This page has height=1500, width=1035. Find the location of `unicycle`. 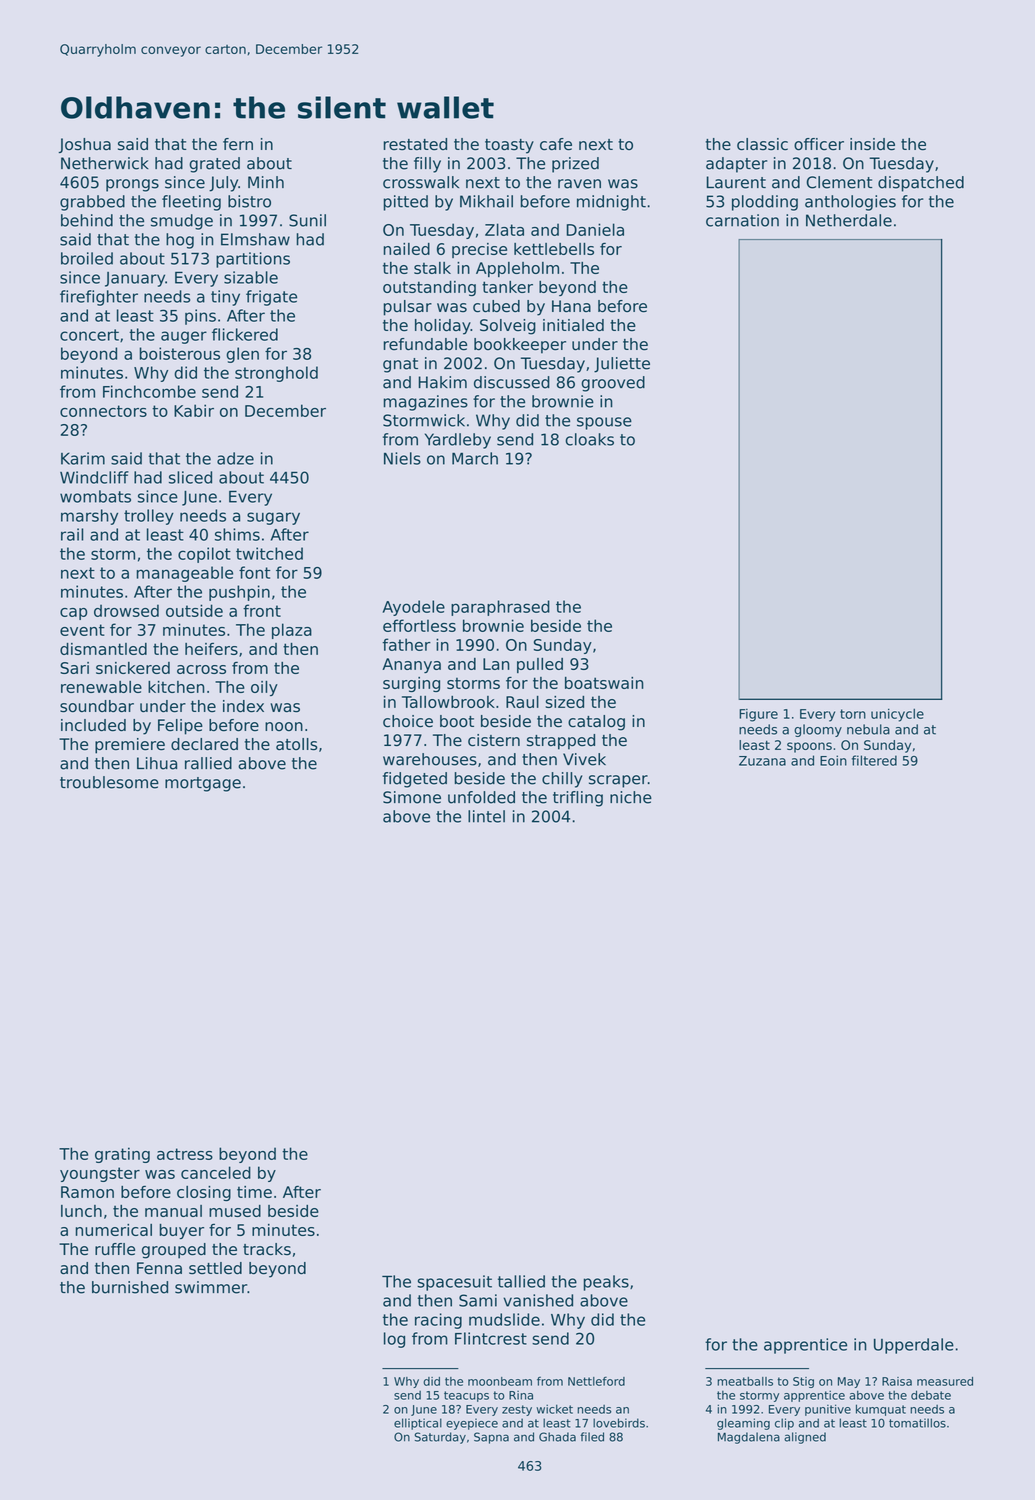

unicycle is located at coordinates (897, 715).
